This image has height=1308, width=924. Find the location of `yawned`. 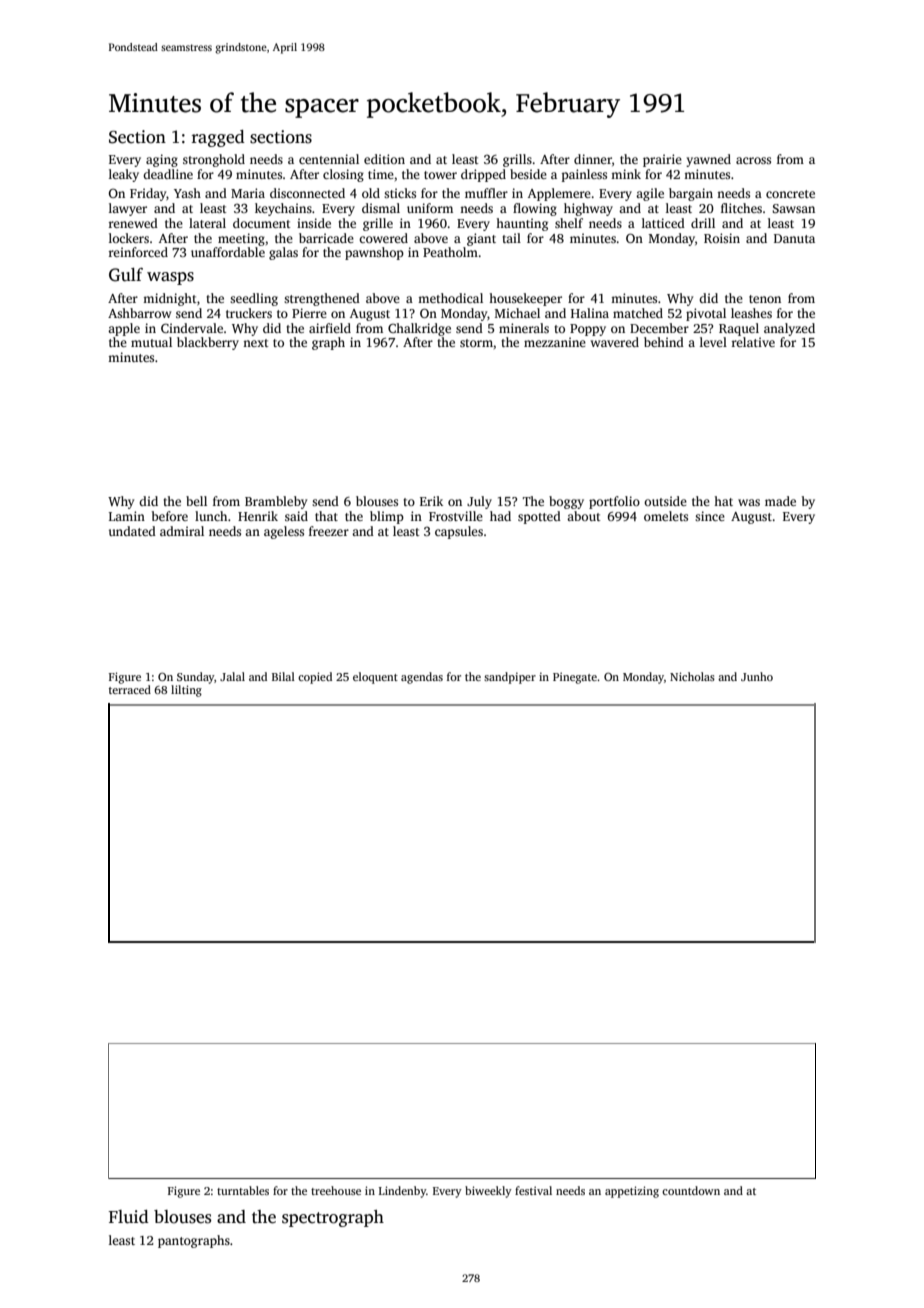

yawned is located at coordinates (708, 160).
